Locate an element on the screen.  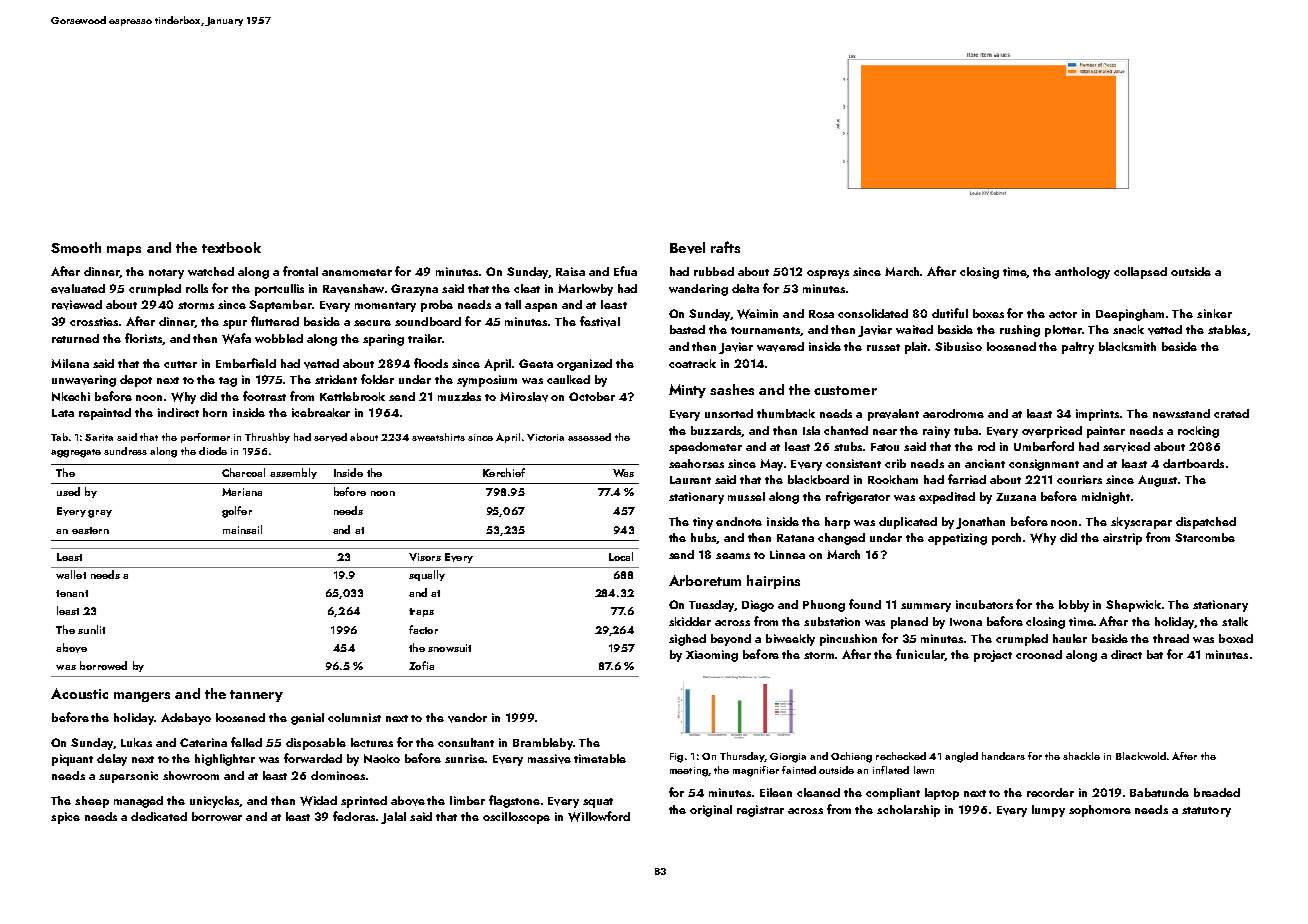
Acoustic is located at coordinates (79, 693).
